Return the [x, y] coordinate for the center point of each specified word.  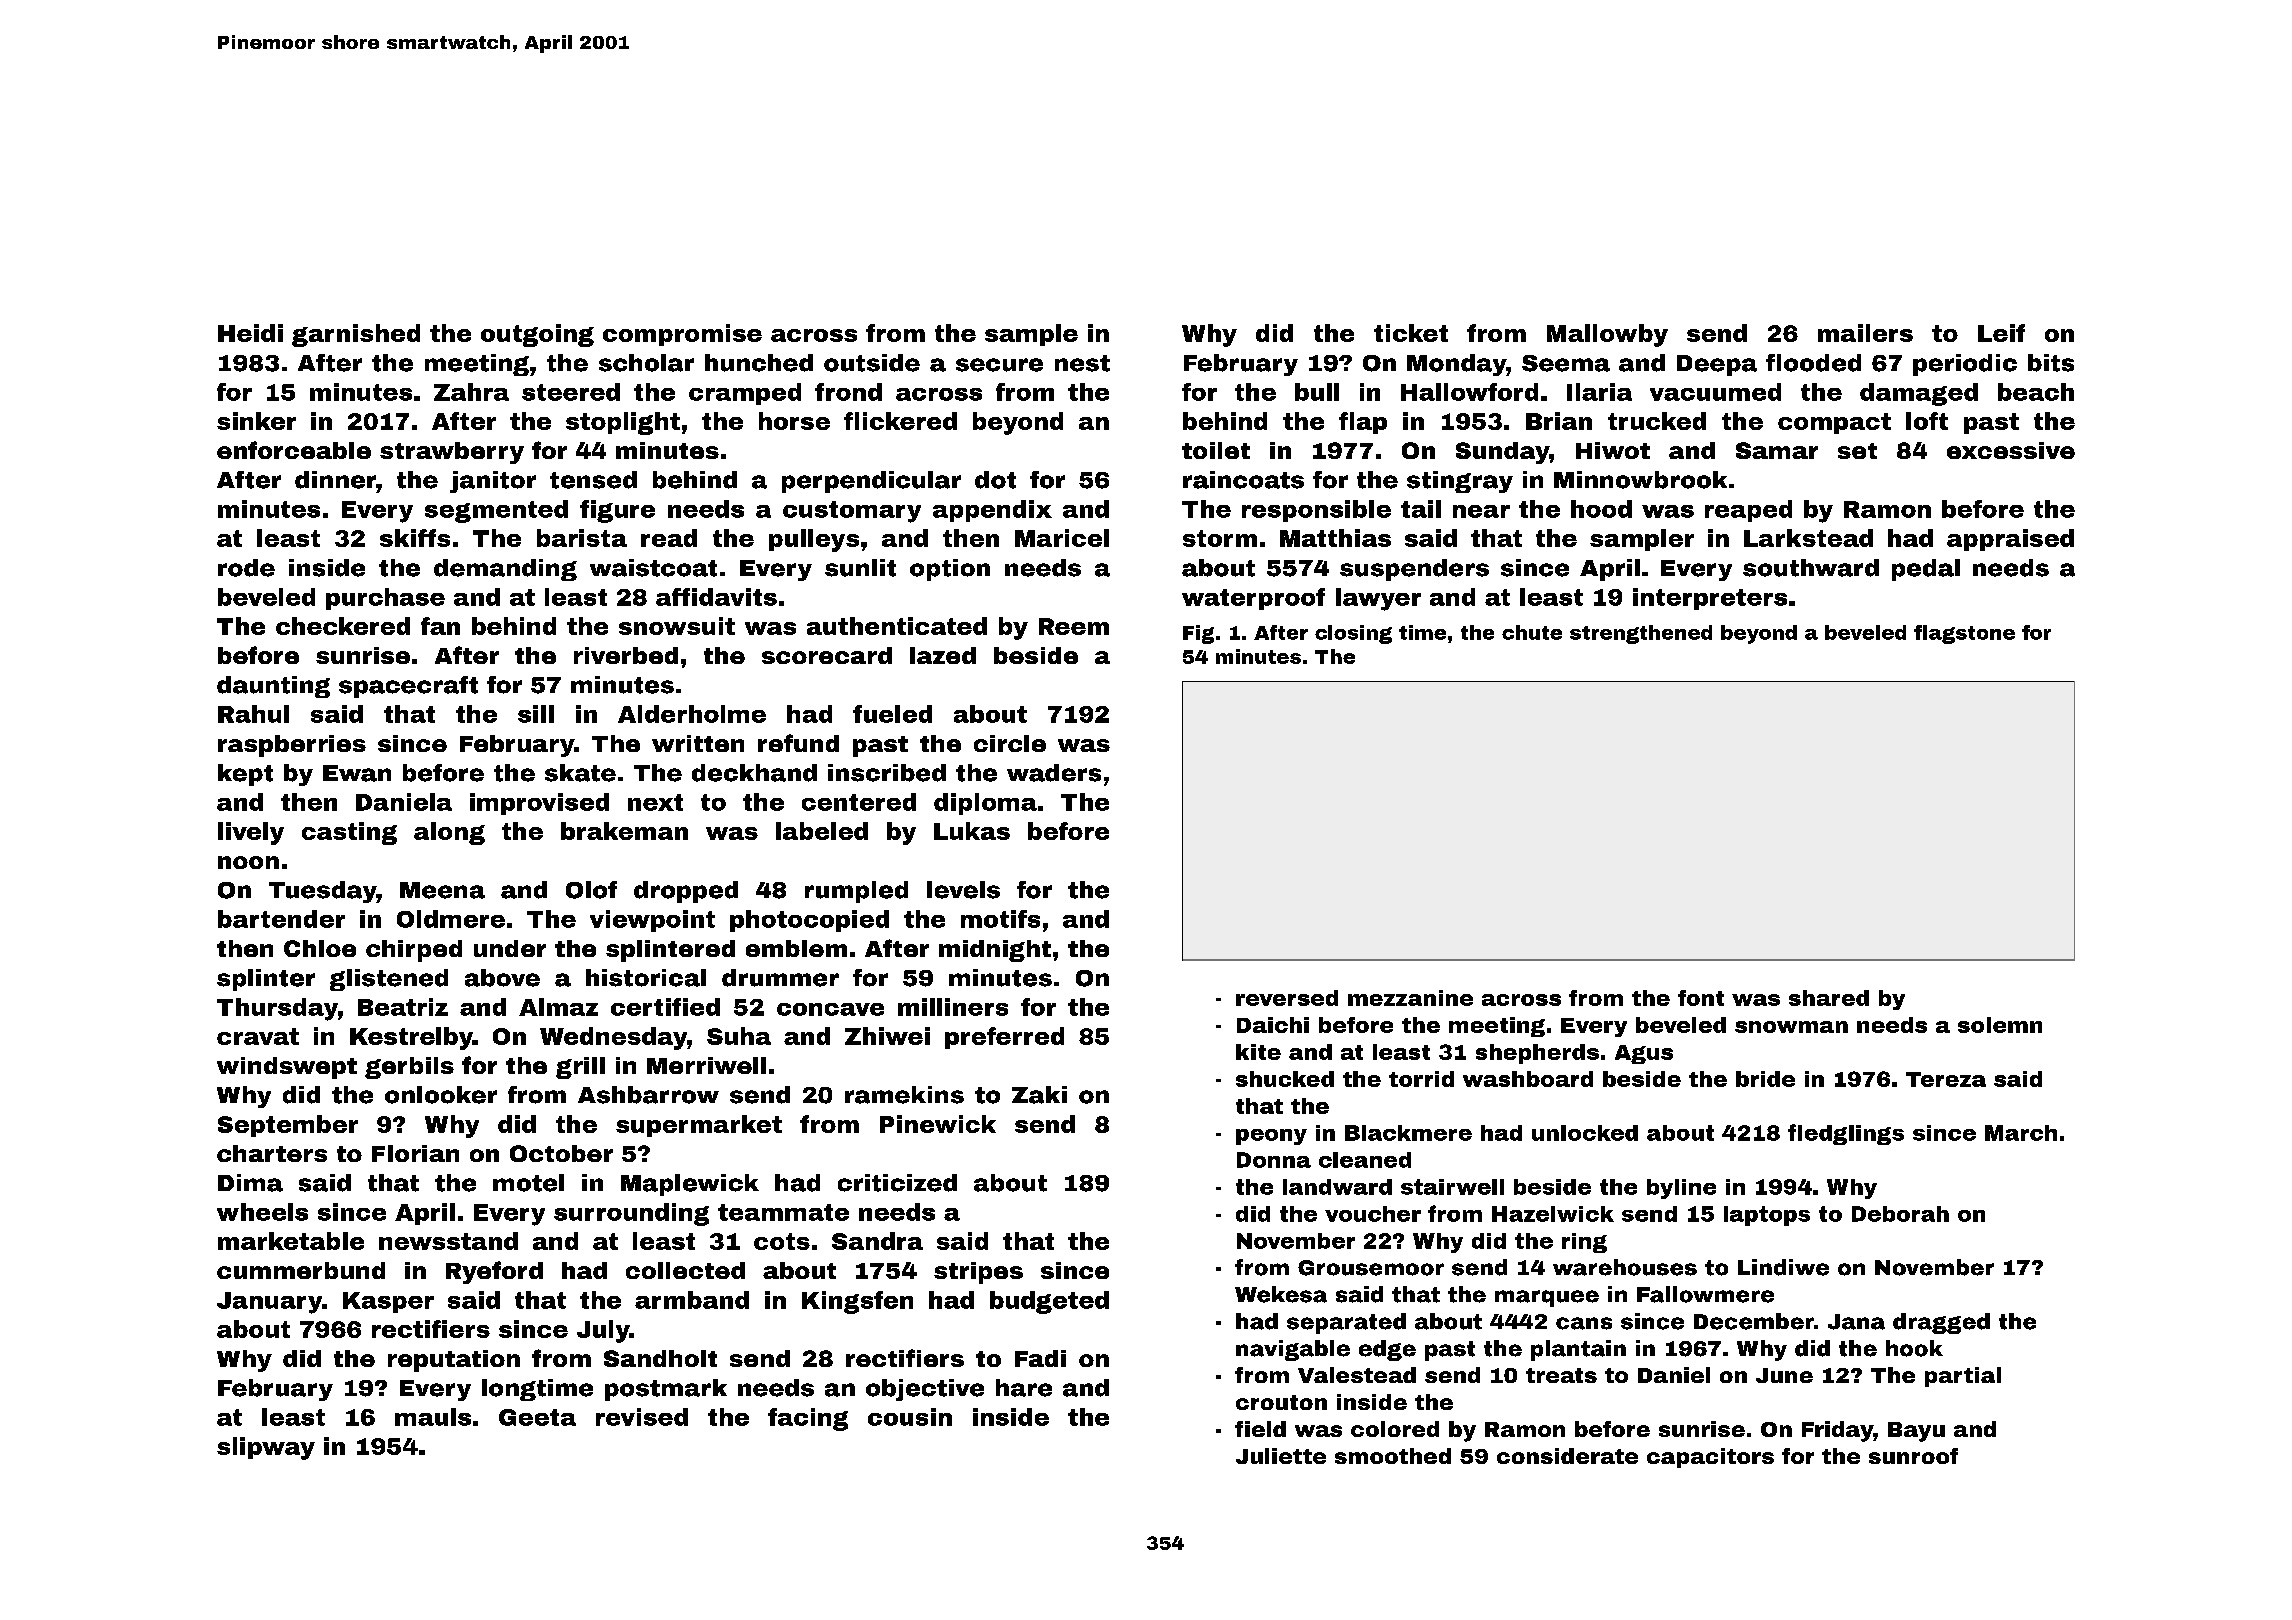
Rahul [253, 714]
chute [1532, 632]
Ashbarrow [648, 1095]
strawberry [452, 453]
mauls [433, 1417]
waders [1054, 773]
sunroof [1913, 1456]
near [1481, 511]
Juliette [1281, 1456]
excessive [2011, 450]
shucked [1285, 1079]
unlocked [1585, 1133]
